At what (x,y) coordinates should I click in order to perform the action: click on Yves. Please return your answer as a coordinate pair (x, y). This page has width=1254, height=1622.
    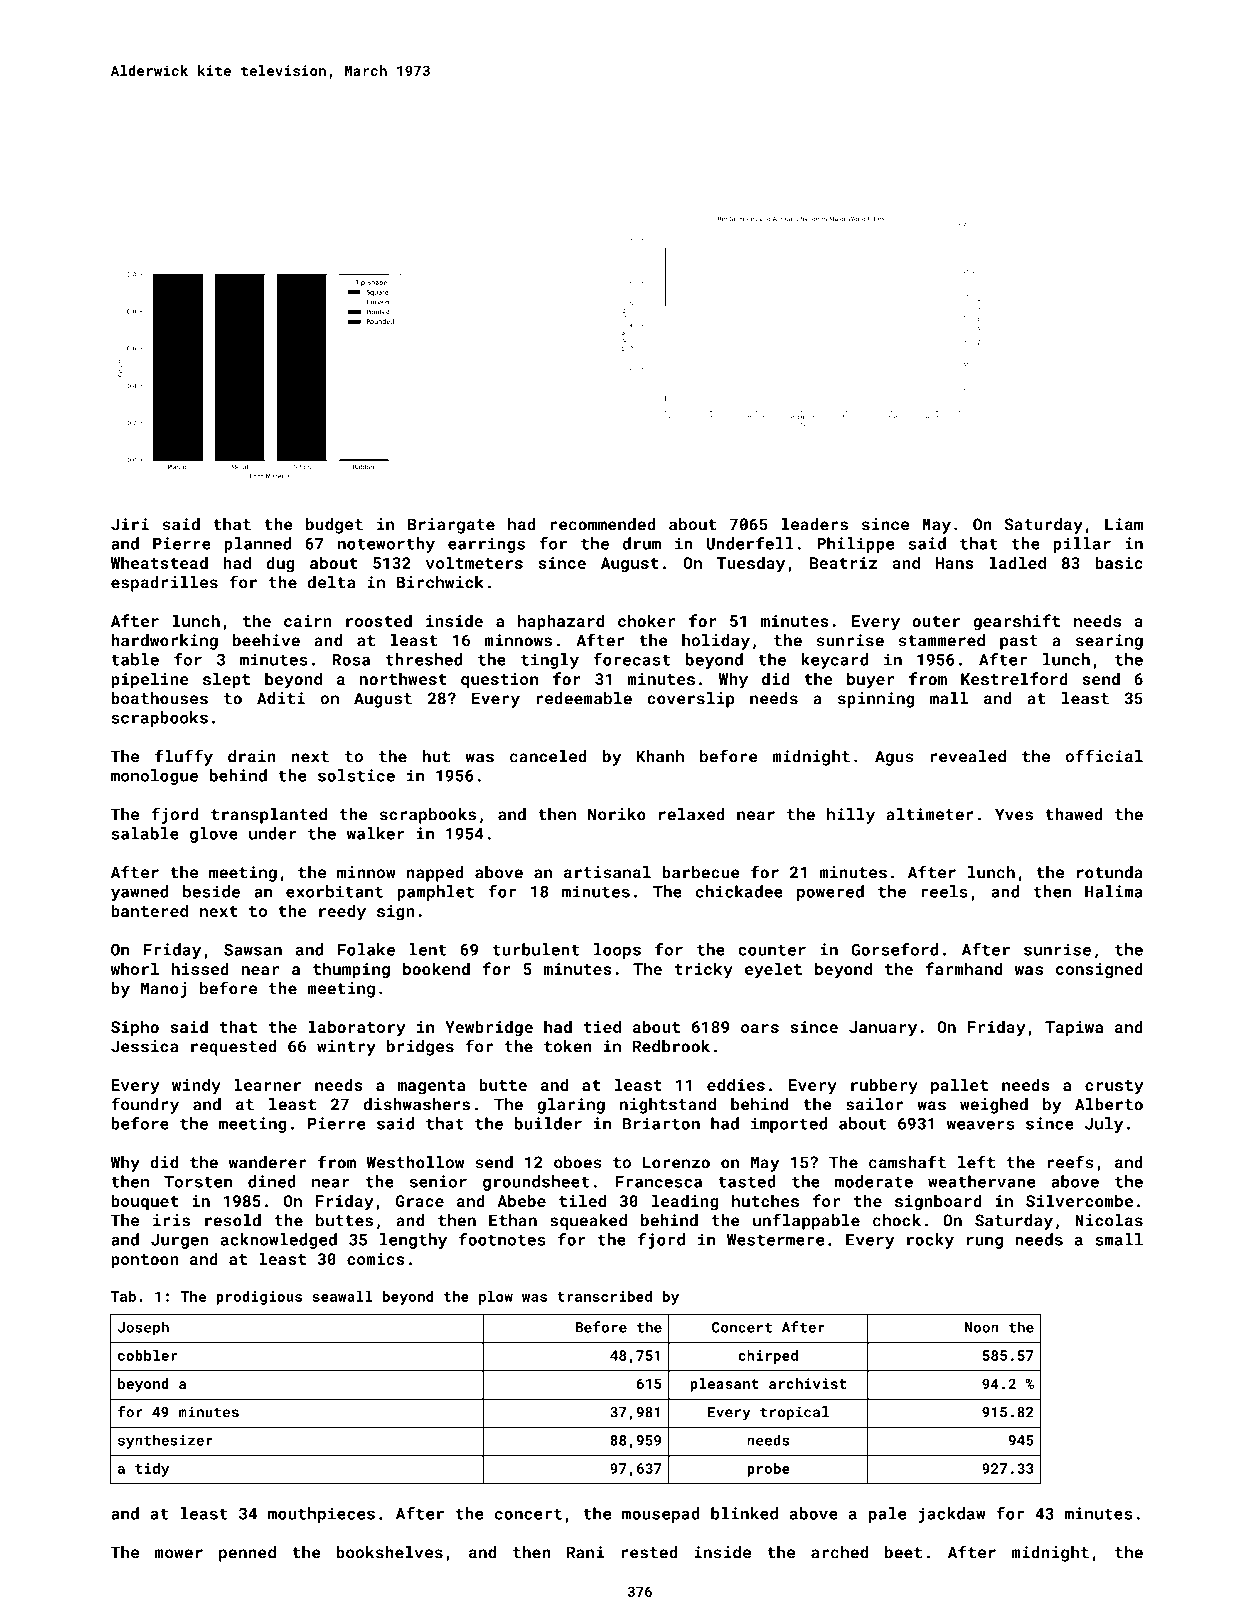
    Looking at the image, I should click on (1014, 814).
